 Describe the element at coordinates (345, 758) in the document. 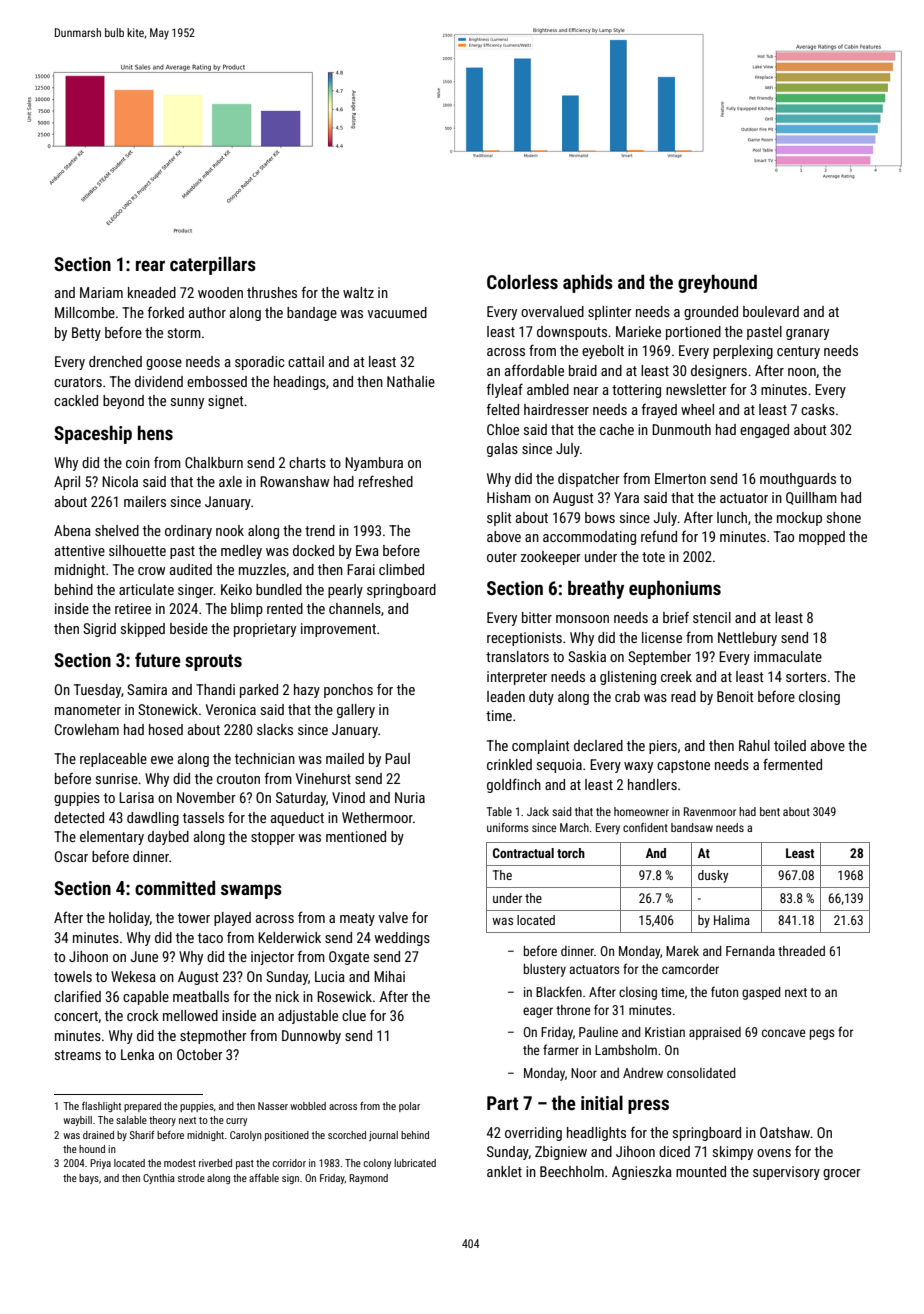

I see `mailed` at that location.
